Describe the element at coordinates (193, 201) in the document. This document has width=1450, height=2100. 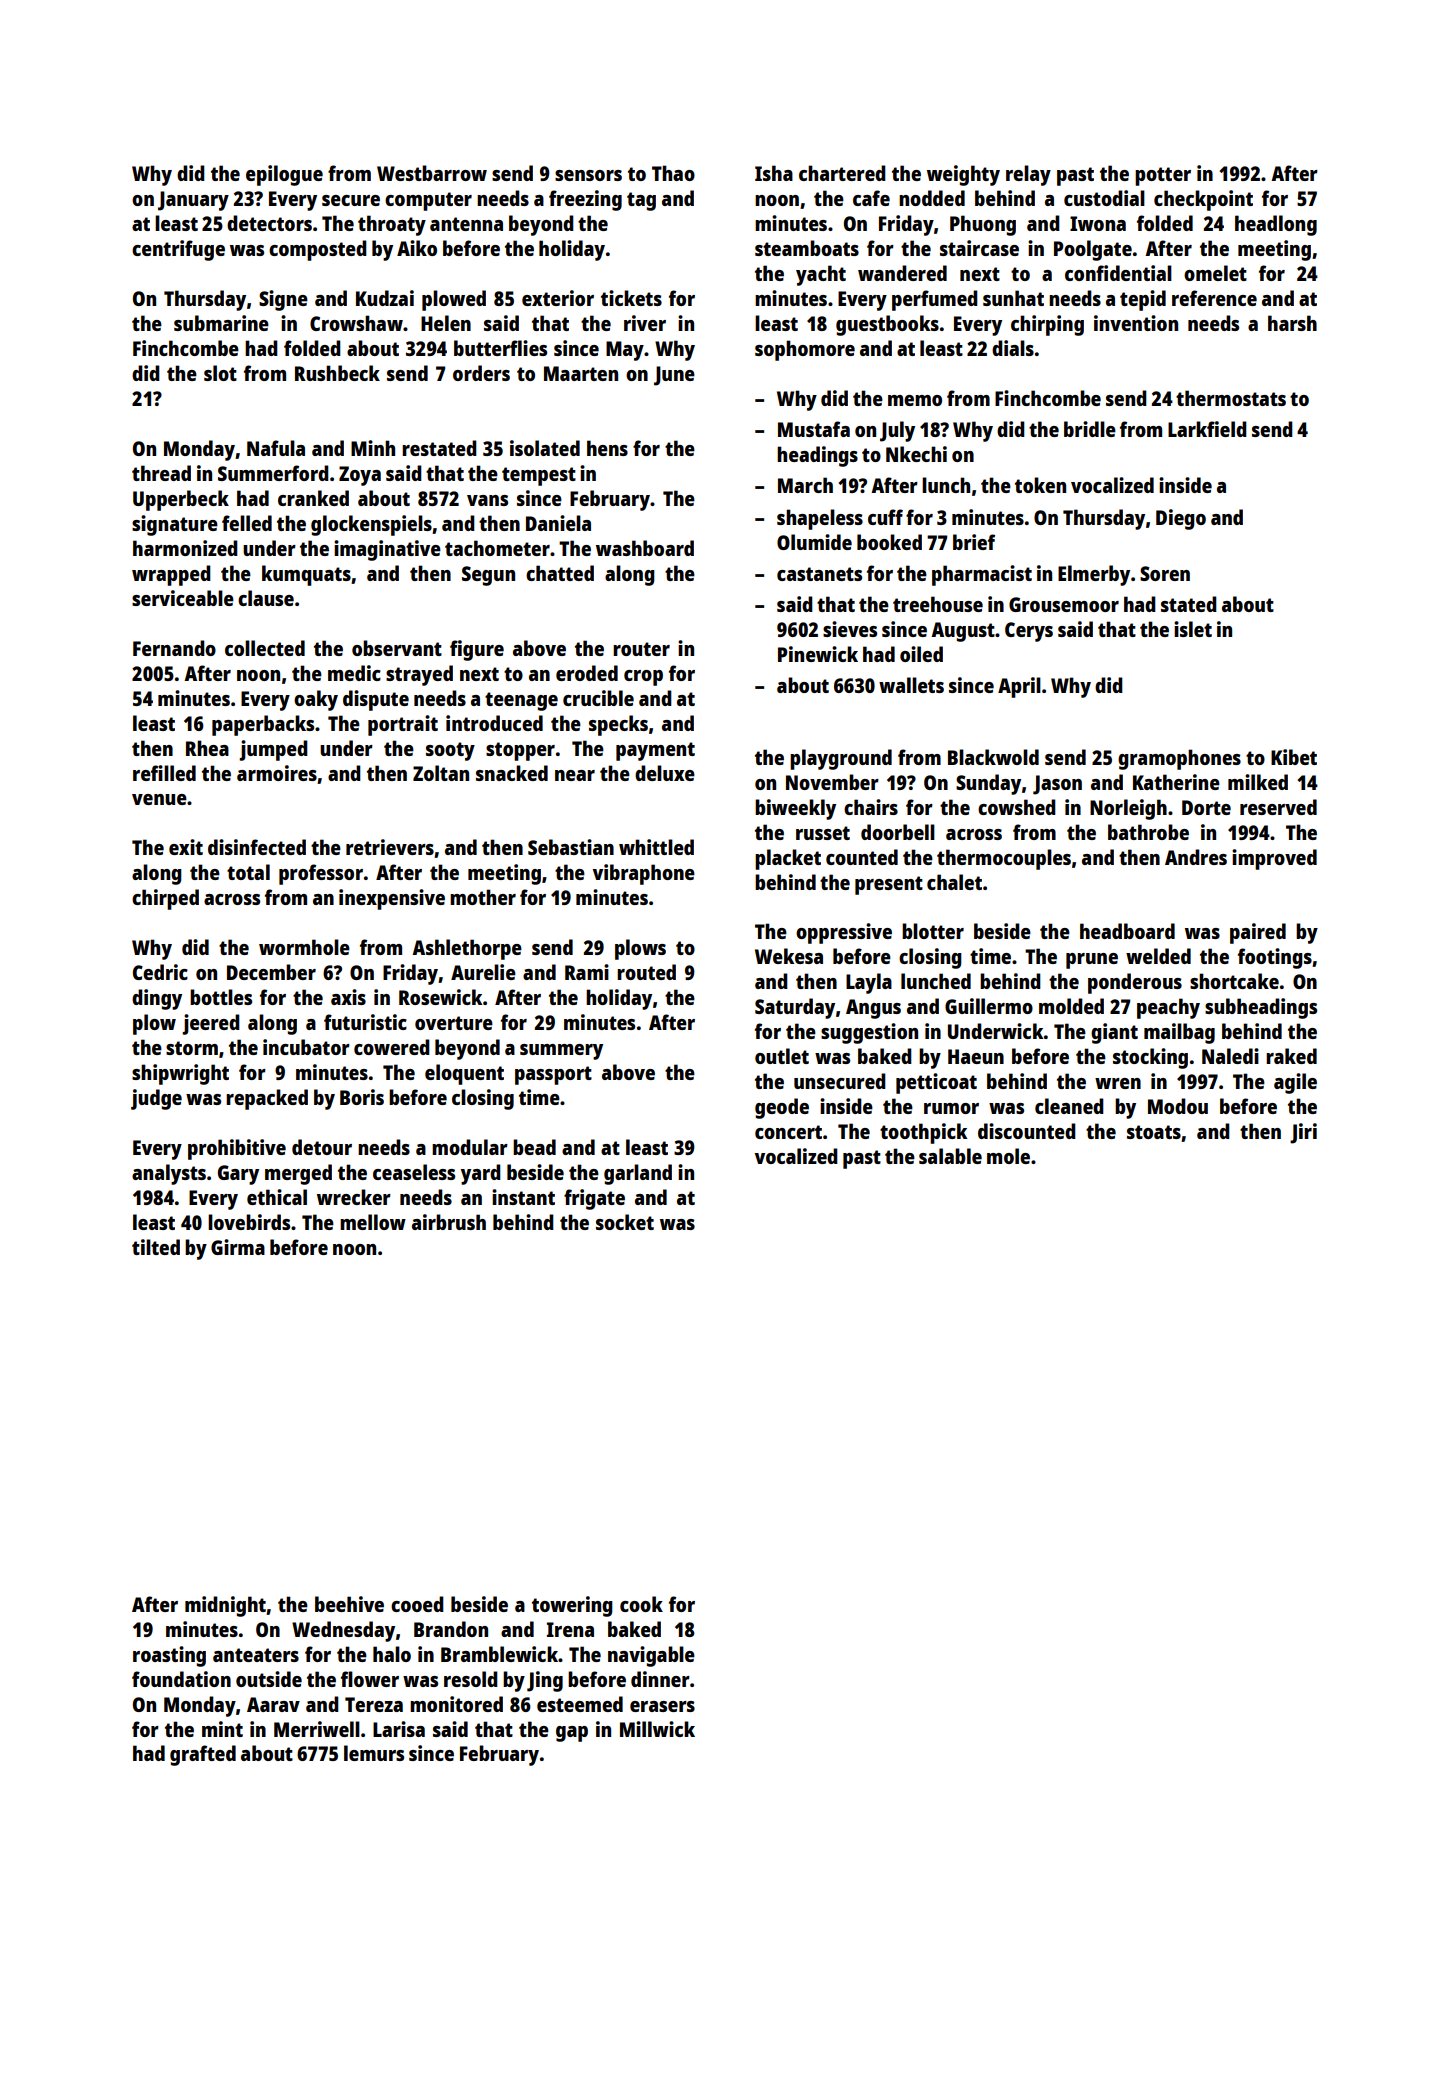
I see `January` at that location.
